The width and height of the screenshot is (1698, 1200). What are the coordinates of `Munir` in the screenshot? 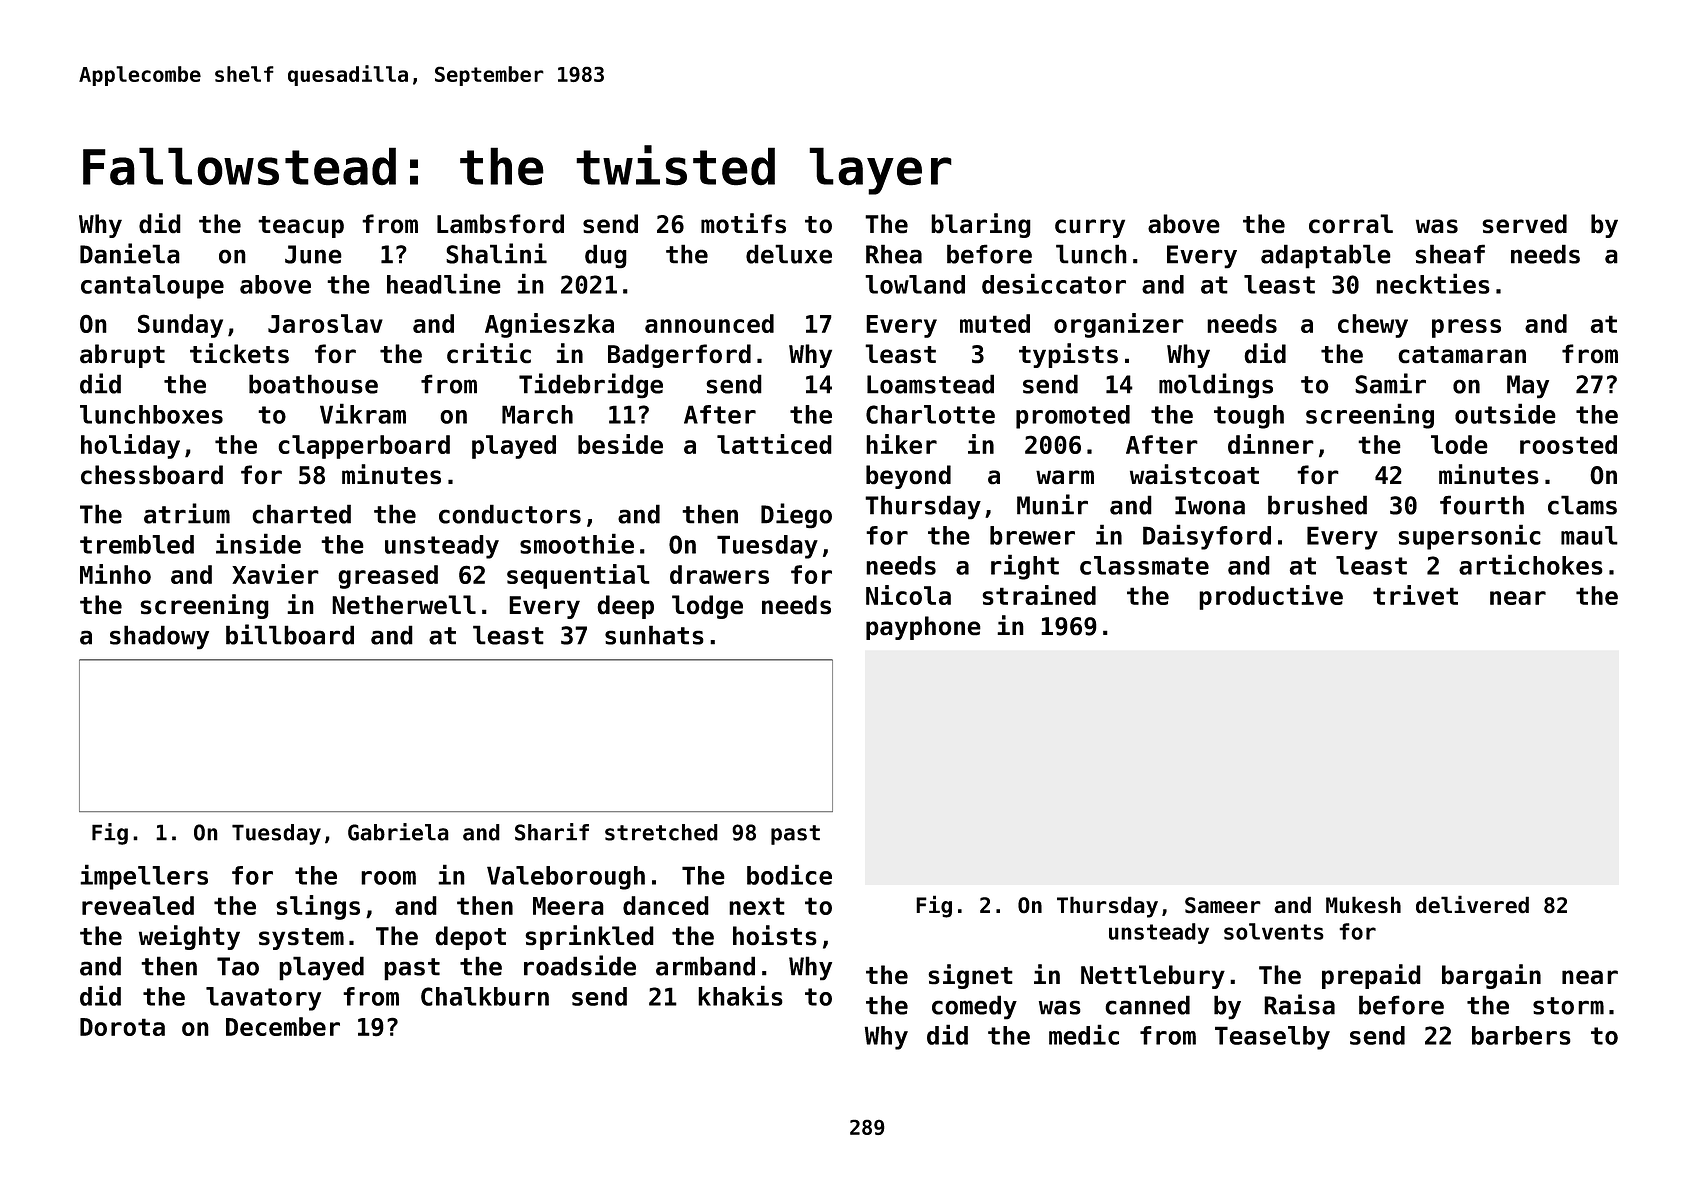 It's located at (1052, 504).
